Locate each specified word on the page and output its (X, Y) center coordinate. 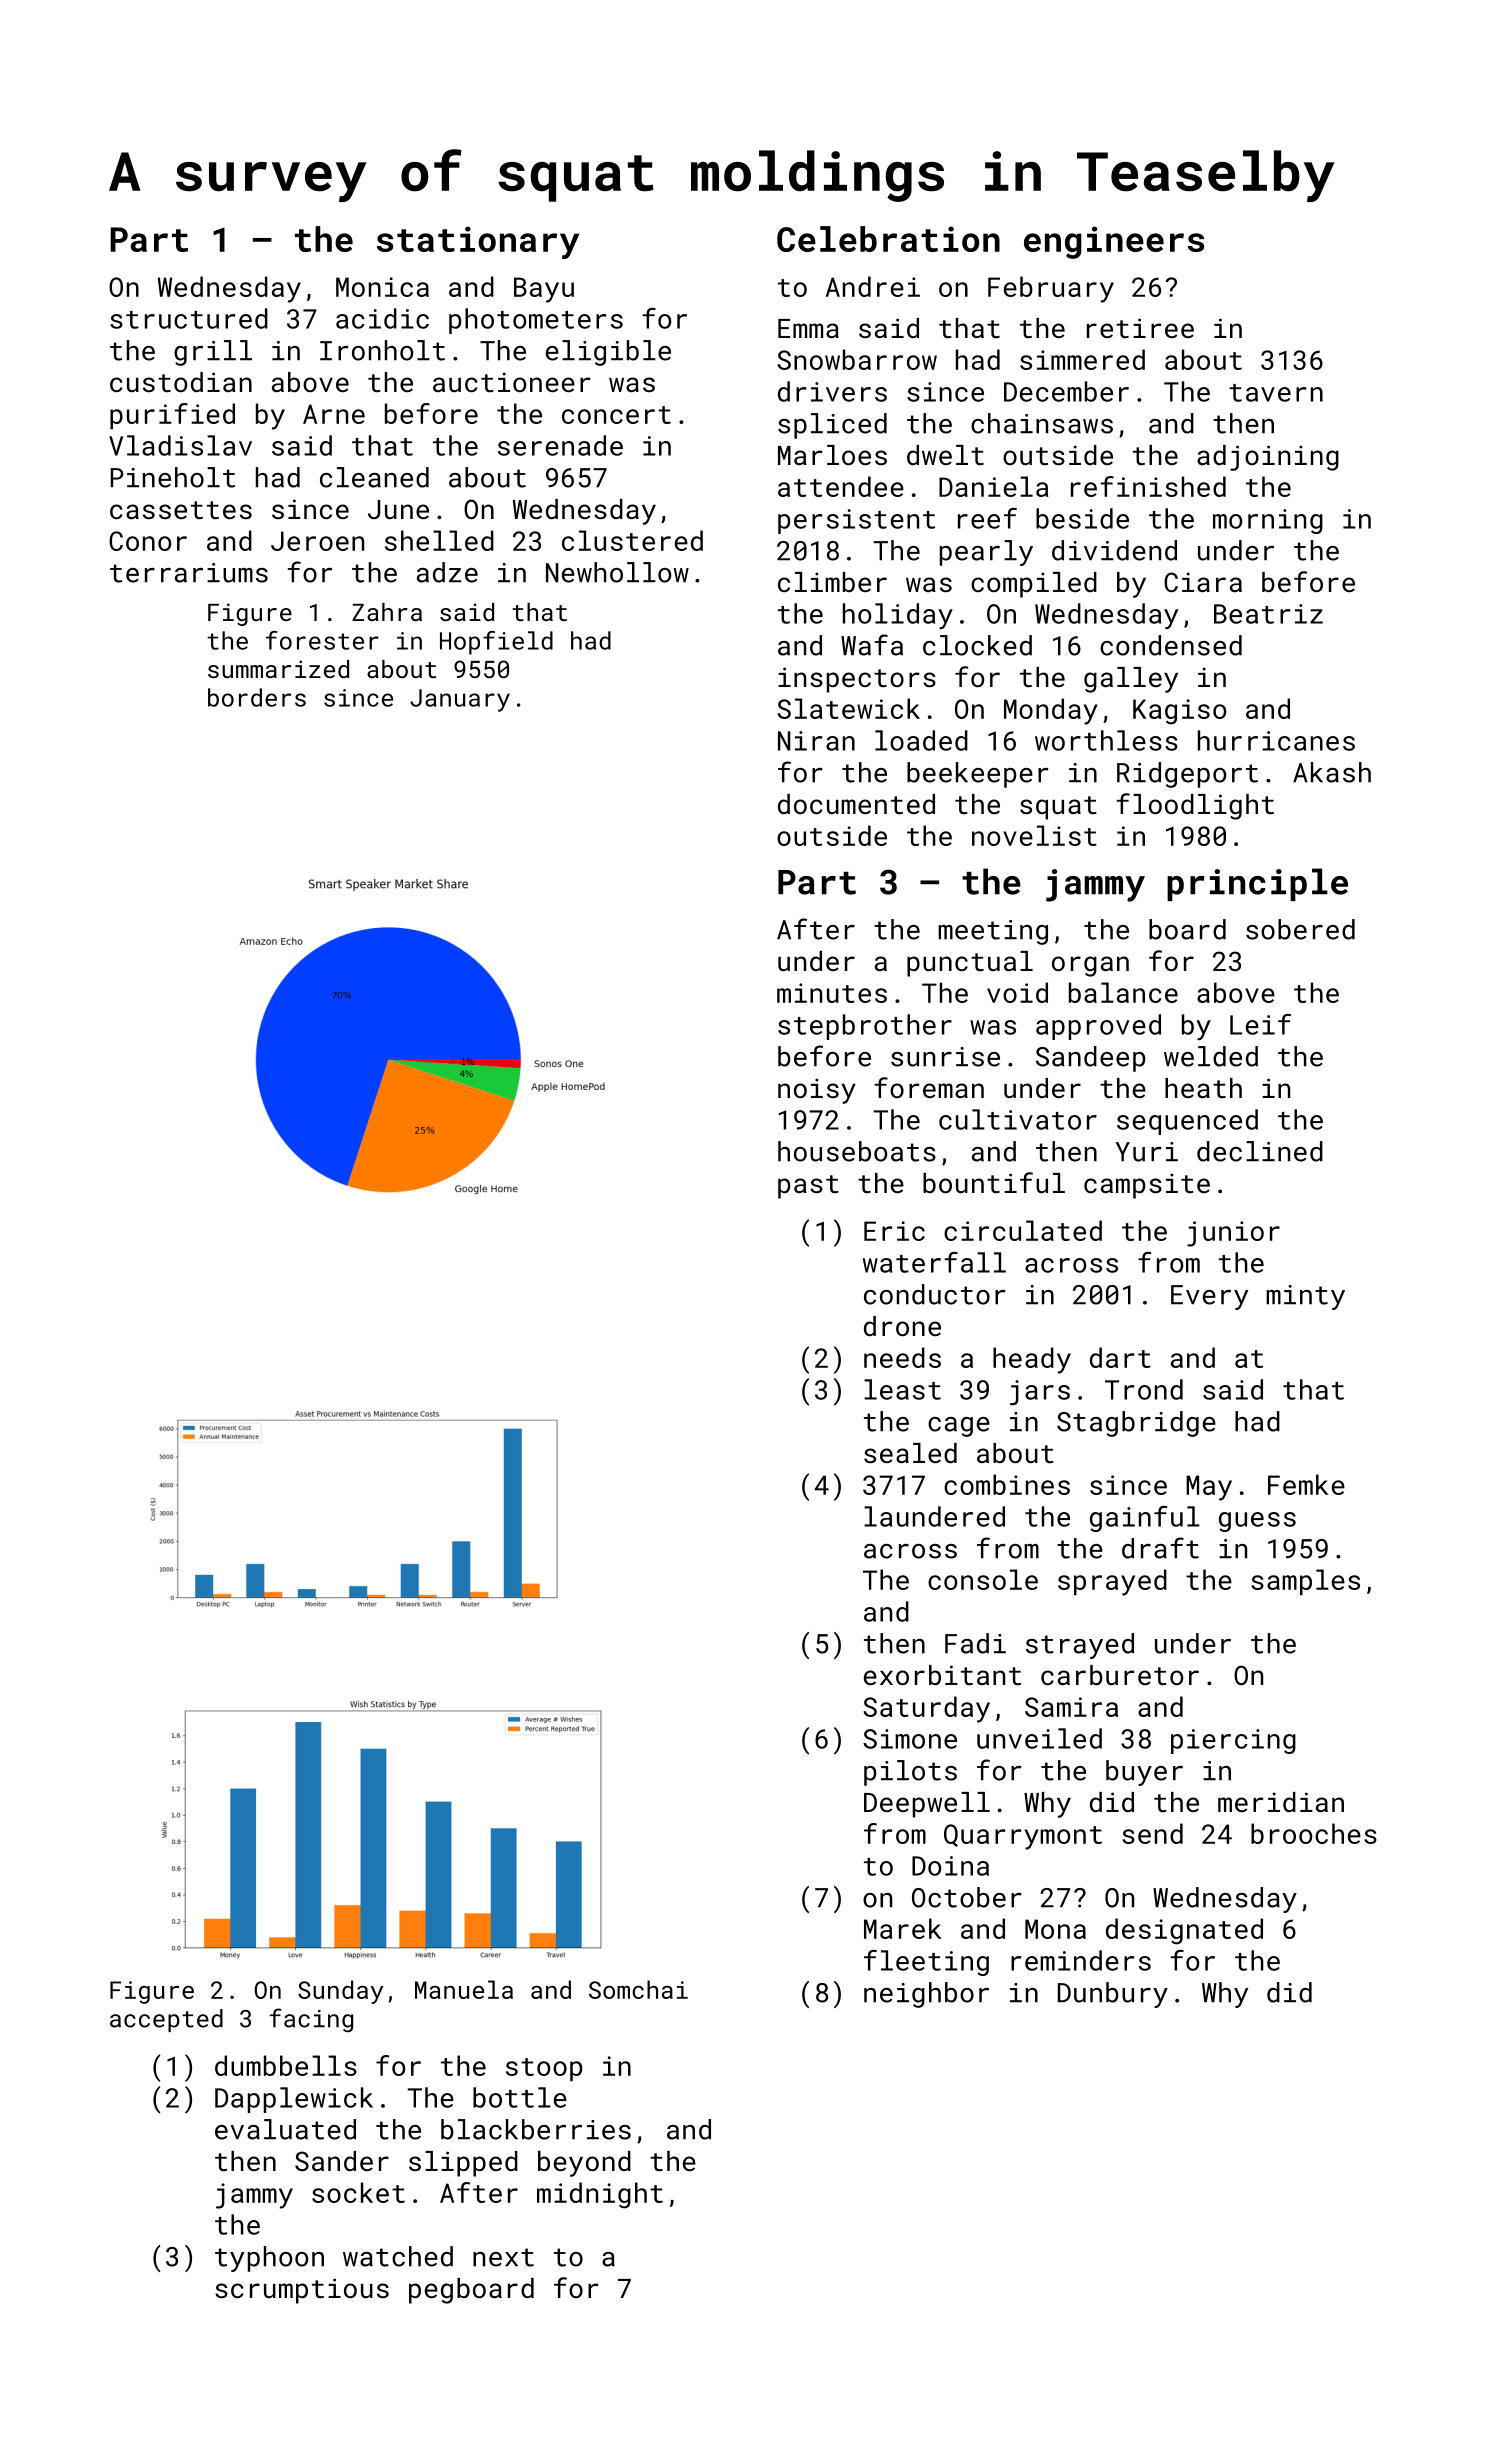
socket (358, 2192)
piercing (1233, 1741)
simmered (1082, 359)
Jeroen (317, 541)
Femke (1306, 1484)
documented (856, 804)
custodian (181, 382)
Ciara (1203, 582)
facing (311, 2020)
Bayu (544, 290)
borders (257, 697)
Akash (1332, 772)
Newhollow (617, 572)
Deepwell (927, 1805)
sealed (910, 1453)
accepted (166, 2020)
